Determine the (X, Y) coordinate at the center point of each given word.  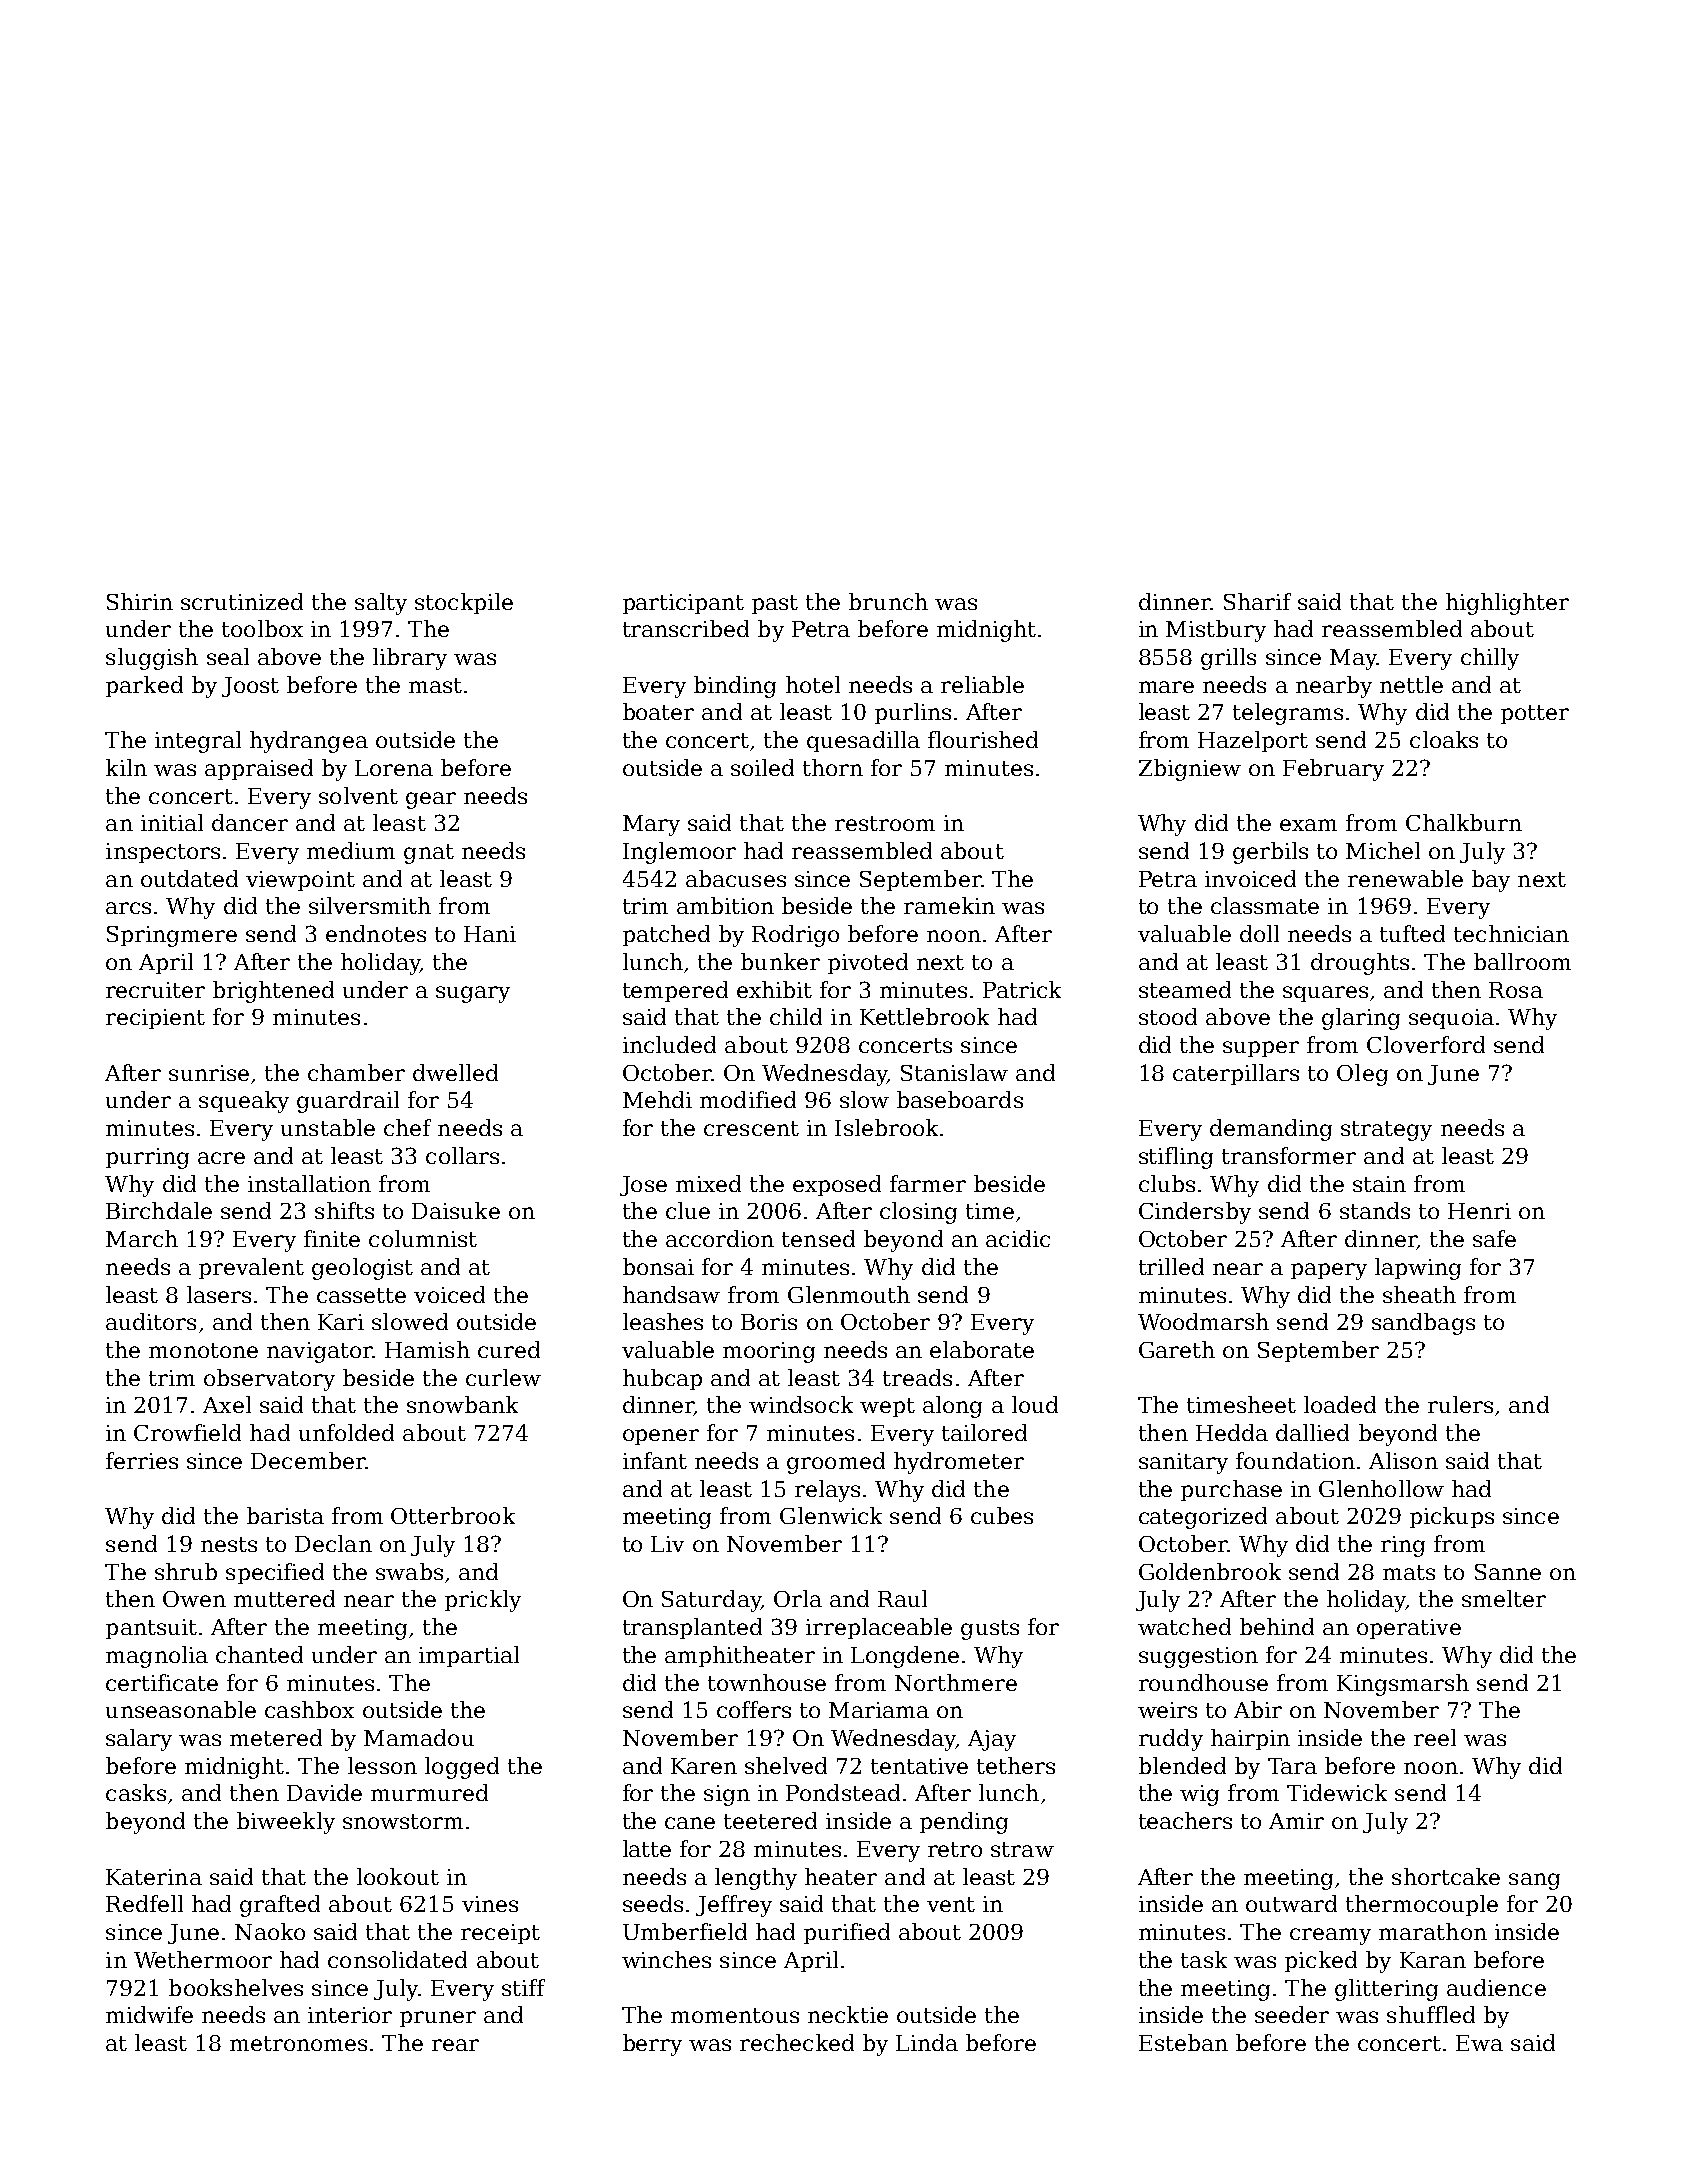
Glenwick (831, 1515)
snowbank (462, 1404)
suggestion (1198, 1657)
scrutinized (242, 601)
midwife (149, 2014)
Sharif (1257, 601)
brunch (888, 601)
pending (964, 1823)
